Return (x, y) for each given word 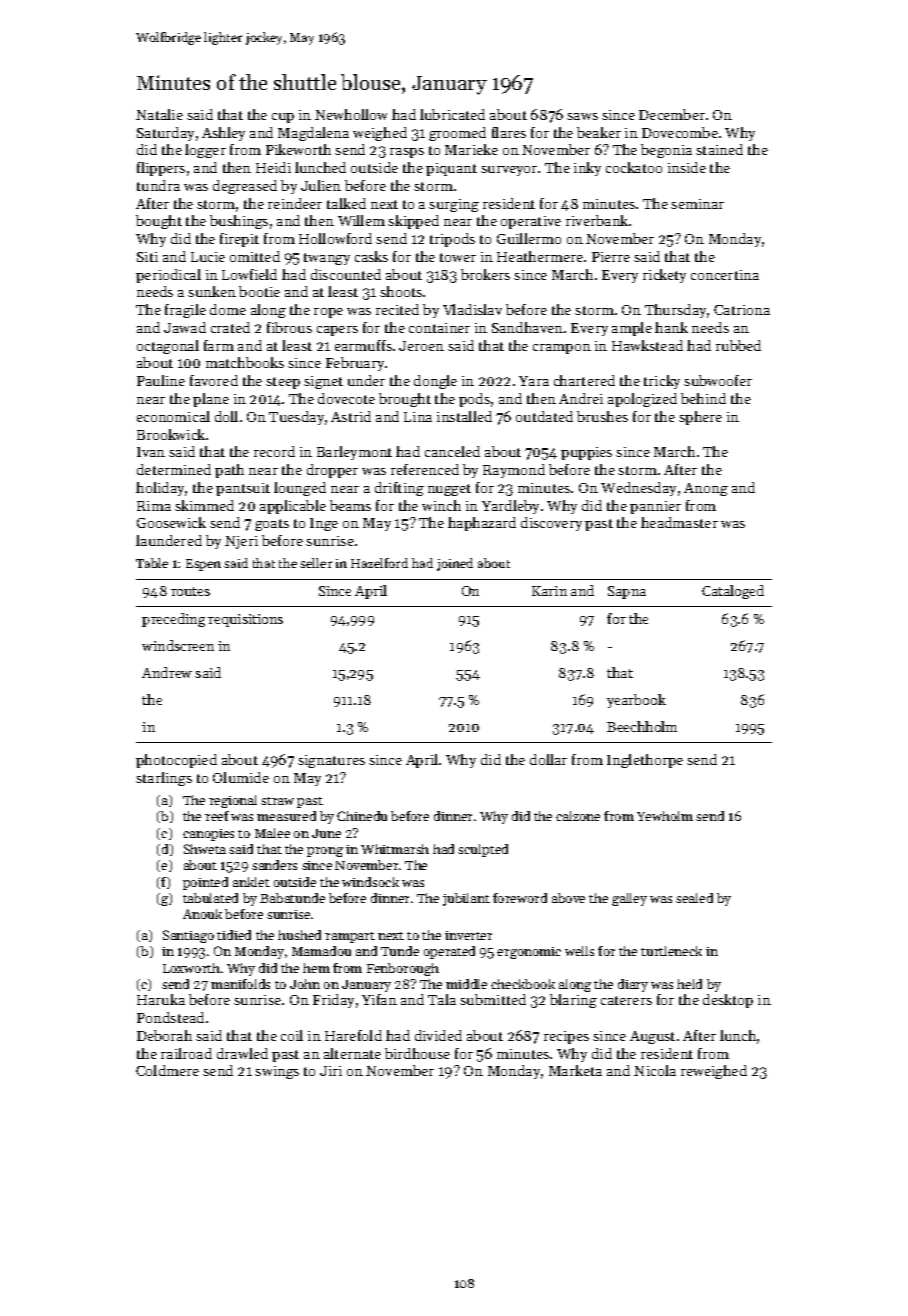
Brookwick (171, 434)
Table (152, 563)
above (568, 898)
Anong (706, 489)
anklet (251, 882)
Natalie (159, 114)
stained (719, 149)
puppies (586, 453)
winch (441, 505)
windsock (370, 882)
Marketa (575, 1070)
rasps (407, 153)
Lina (418, 417)
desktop (728, 1001)
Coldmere (167, 1070)
